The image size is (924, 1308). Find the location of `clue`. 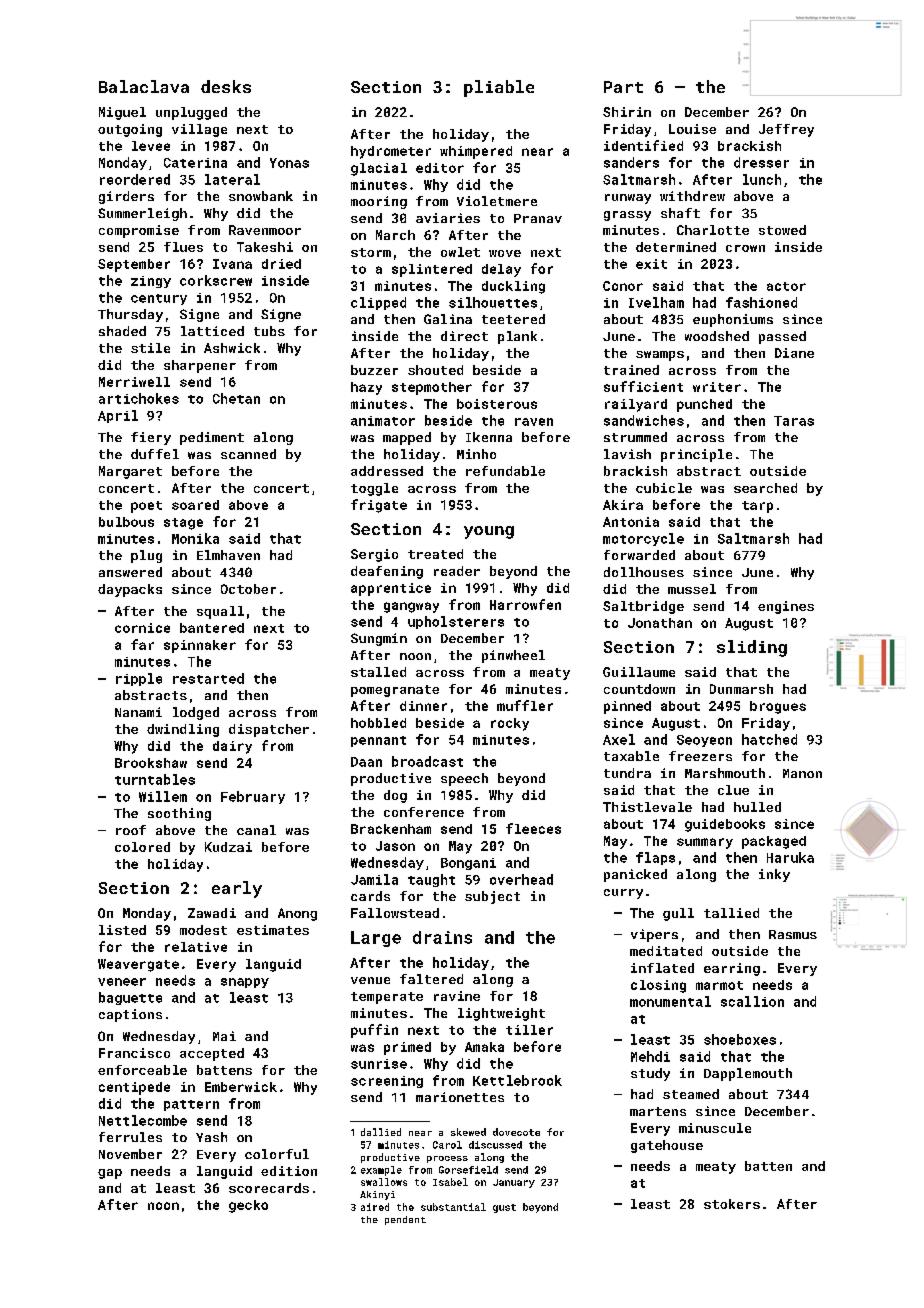

clue is located at coordinates (733, 790).
